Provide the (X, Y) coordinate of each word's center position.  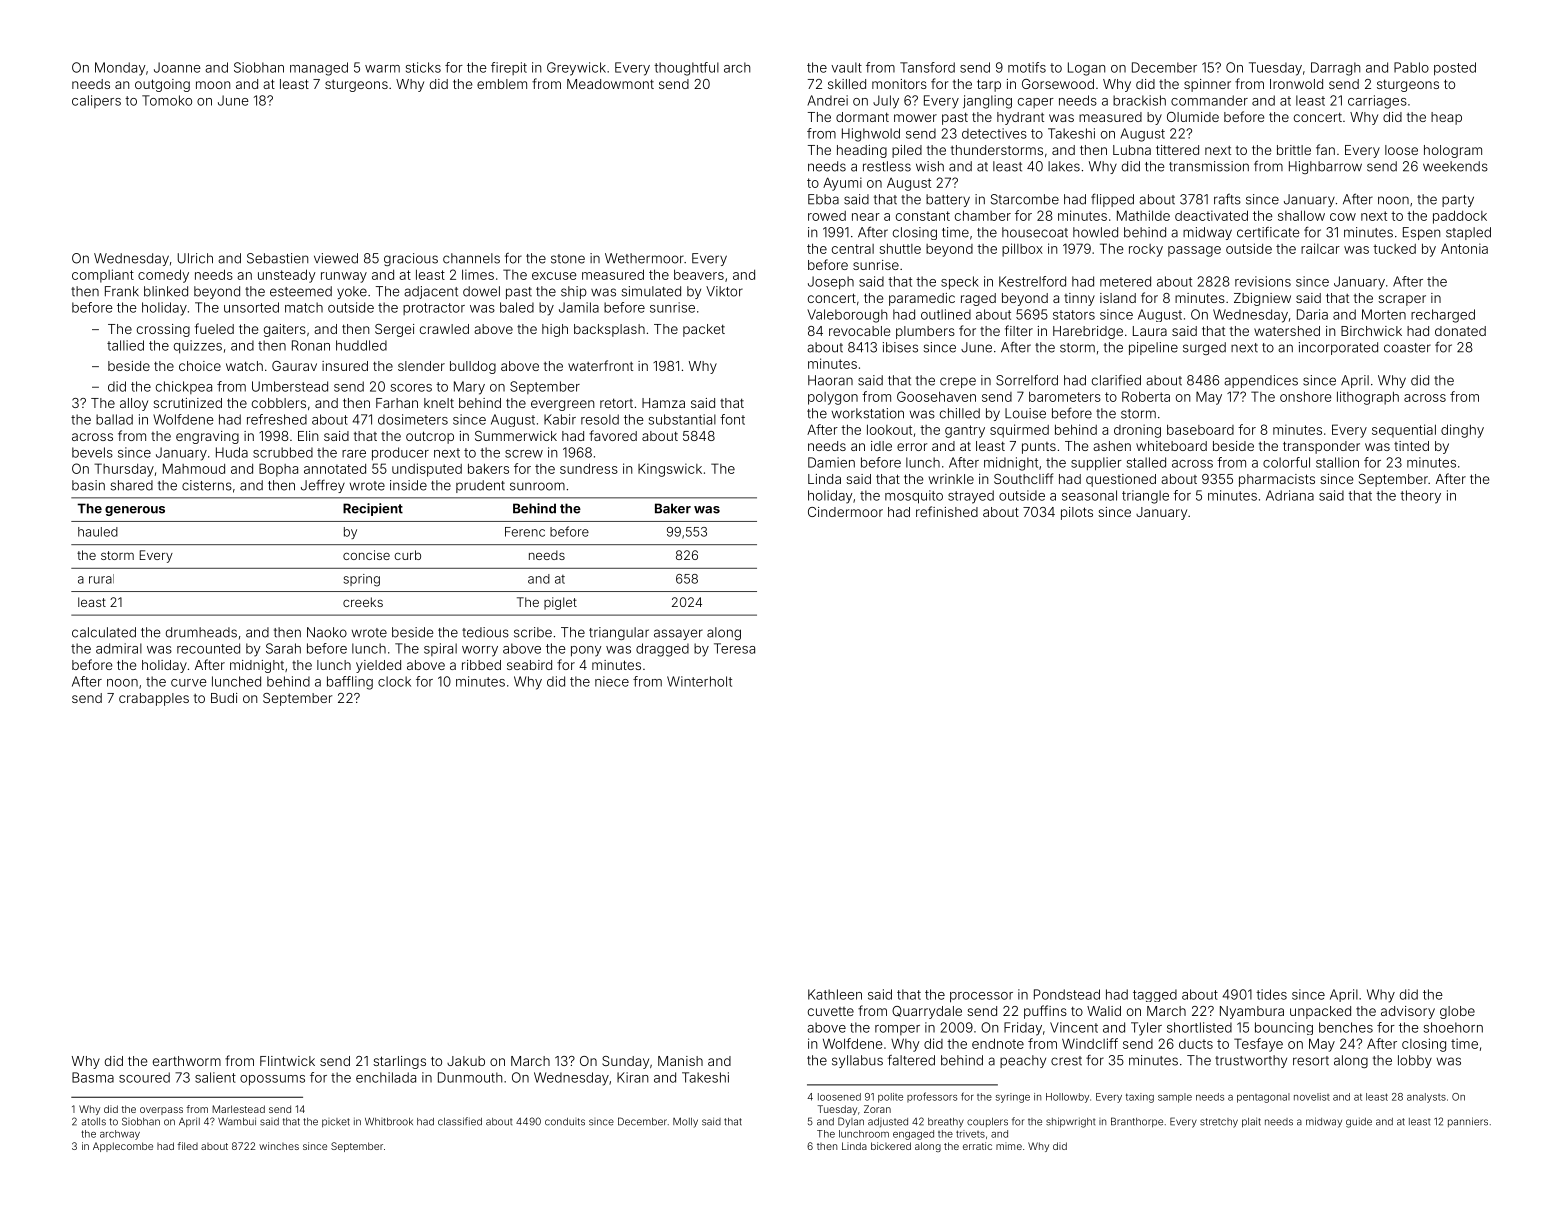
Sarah (283, 648)
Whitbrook (389, 1121)
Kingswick (670, 470)
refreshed (277, 419)
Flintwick (287, 1061)
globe (1457, 1012)
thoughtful (686, 69)
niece (612, 681)
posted (1455, 69)
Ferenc (525, 532)
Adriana (1290, 495)
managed (319, 69)
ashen (1112, 446)
